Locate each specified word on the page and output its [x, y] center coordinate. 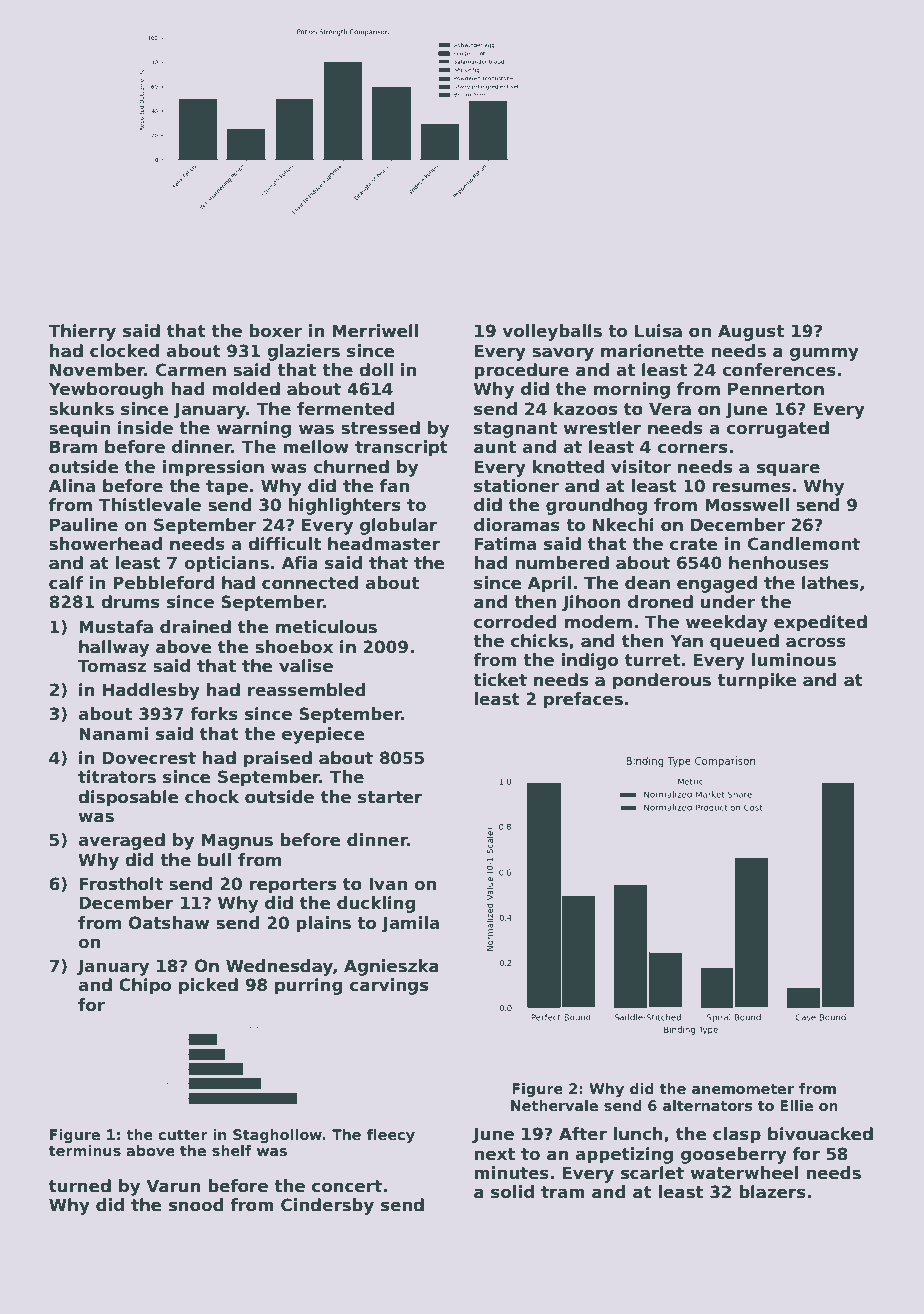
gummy [824, 354]
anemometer [743, 1089]
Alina [72, 486]
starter [390, 797]
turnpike [757, 681]
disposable [128, 798]
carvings [389, 986]
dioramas [517, 525]
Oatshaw [169, 923]
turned [80, 1186]
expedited [820, 623]
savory [563, 354]
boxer [275, 331]
